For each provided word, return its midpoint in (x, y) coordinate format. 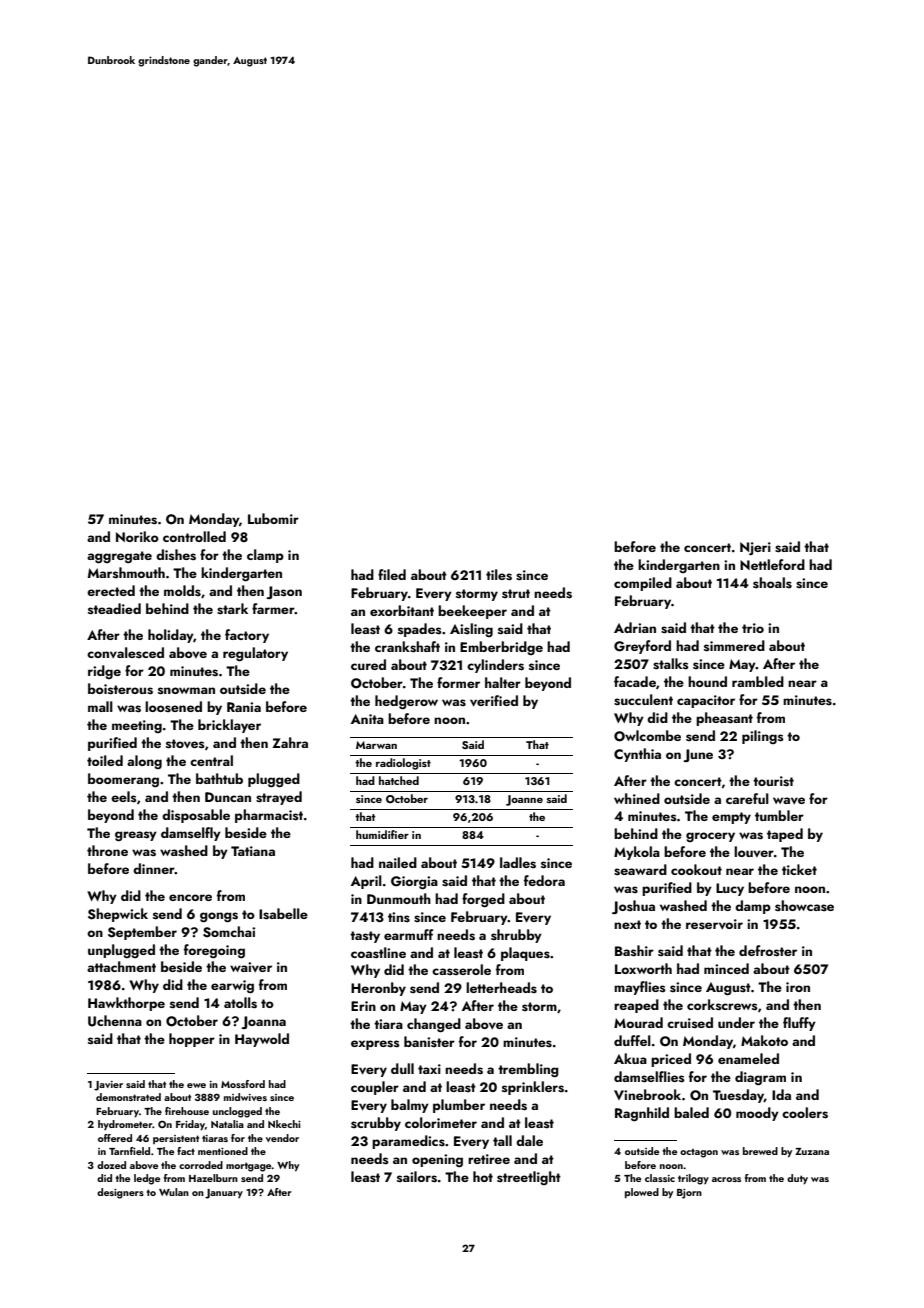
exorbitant (402, 610)
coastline (378, 953)
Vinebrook (647, 1094)
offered (115, 1138)
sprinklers (533, 1088)
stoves (185, 743)
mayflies (640, 988)
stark (232, 609)
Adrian (635, 627)
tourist (773, 781)
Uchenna (115, 1021)
